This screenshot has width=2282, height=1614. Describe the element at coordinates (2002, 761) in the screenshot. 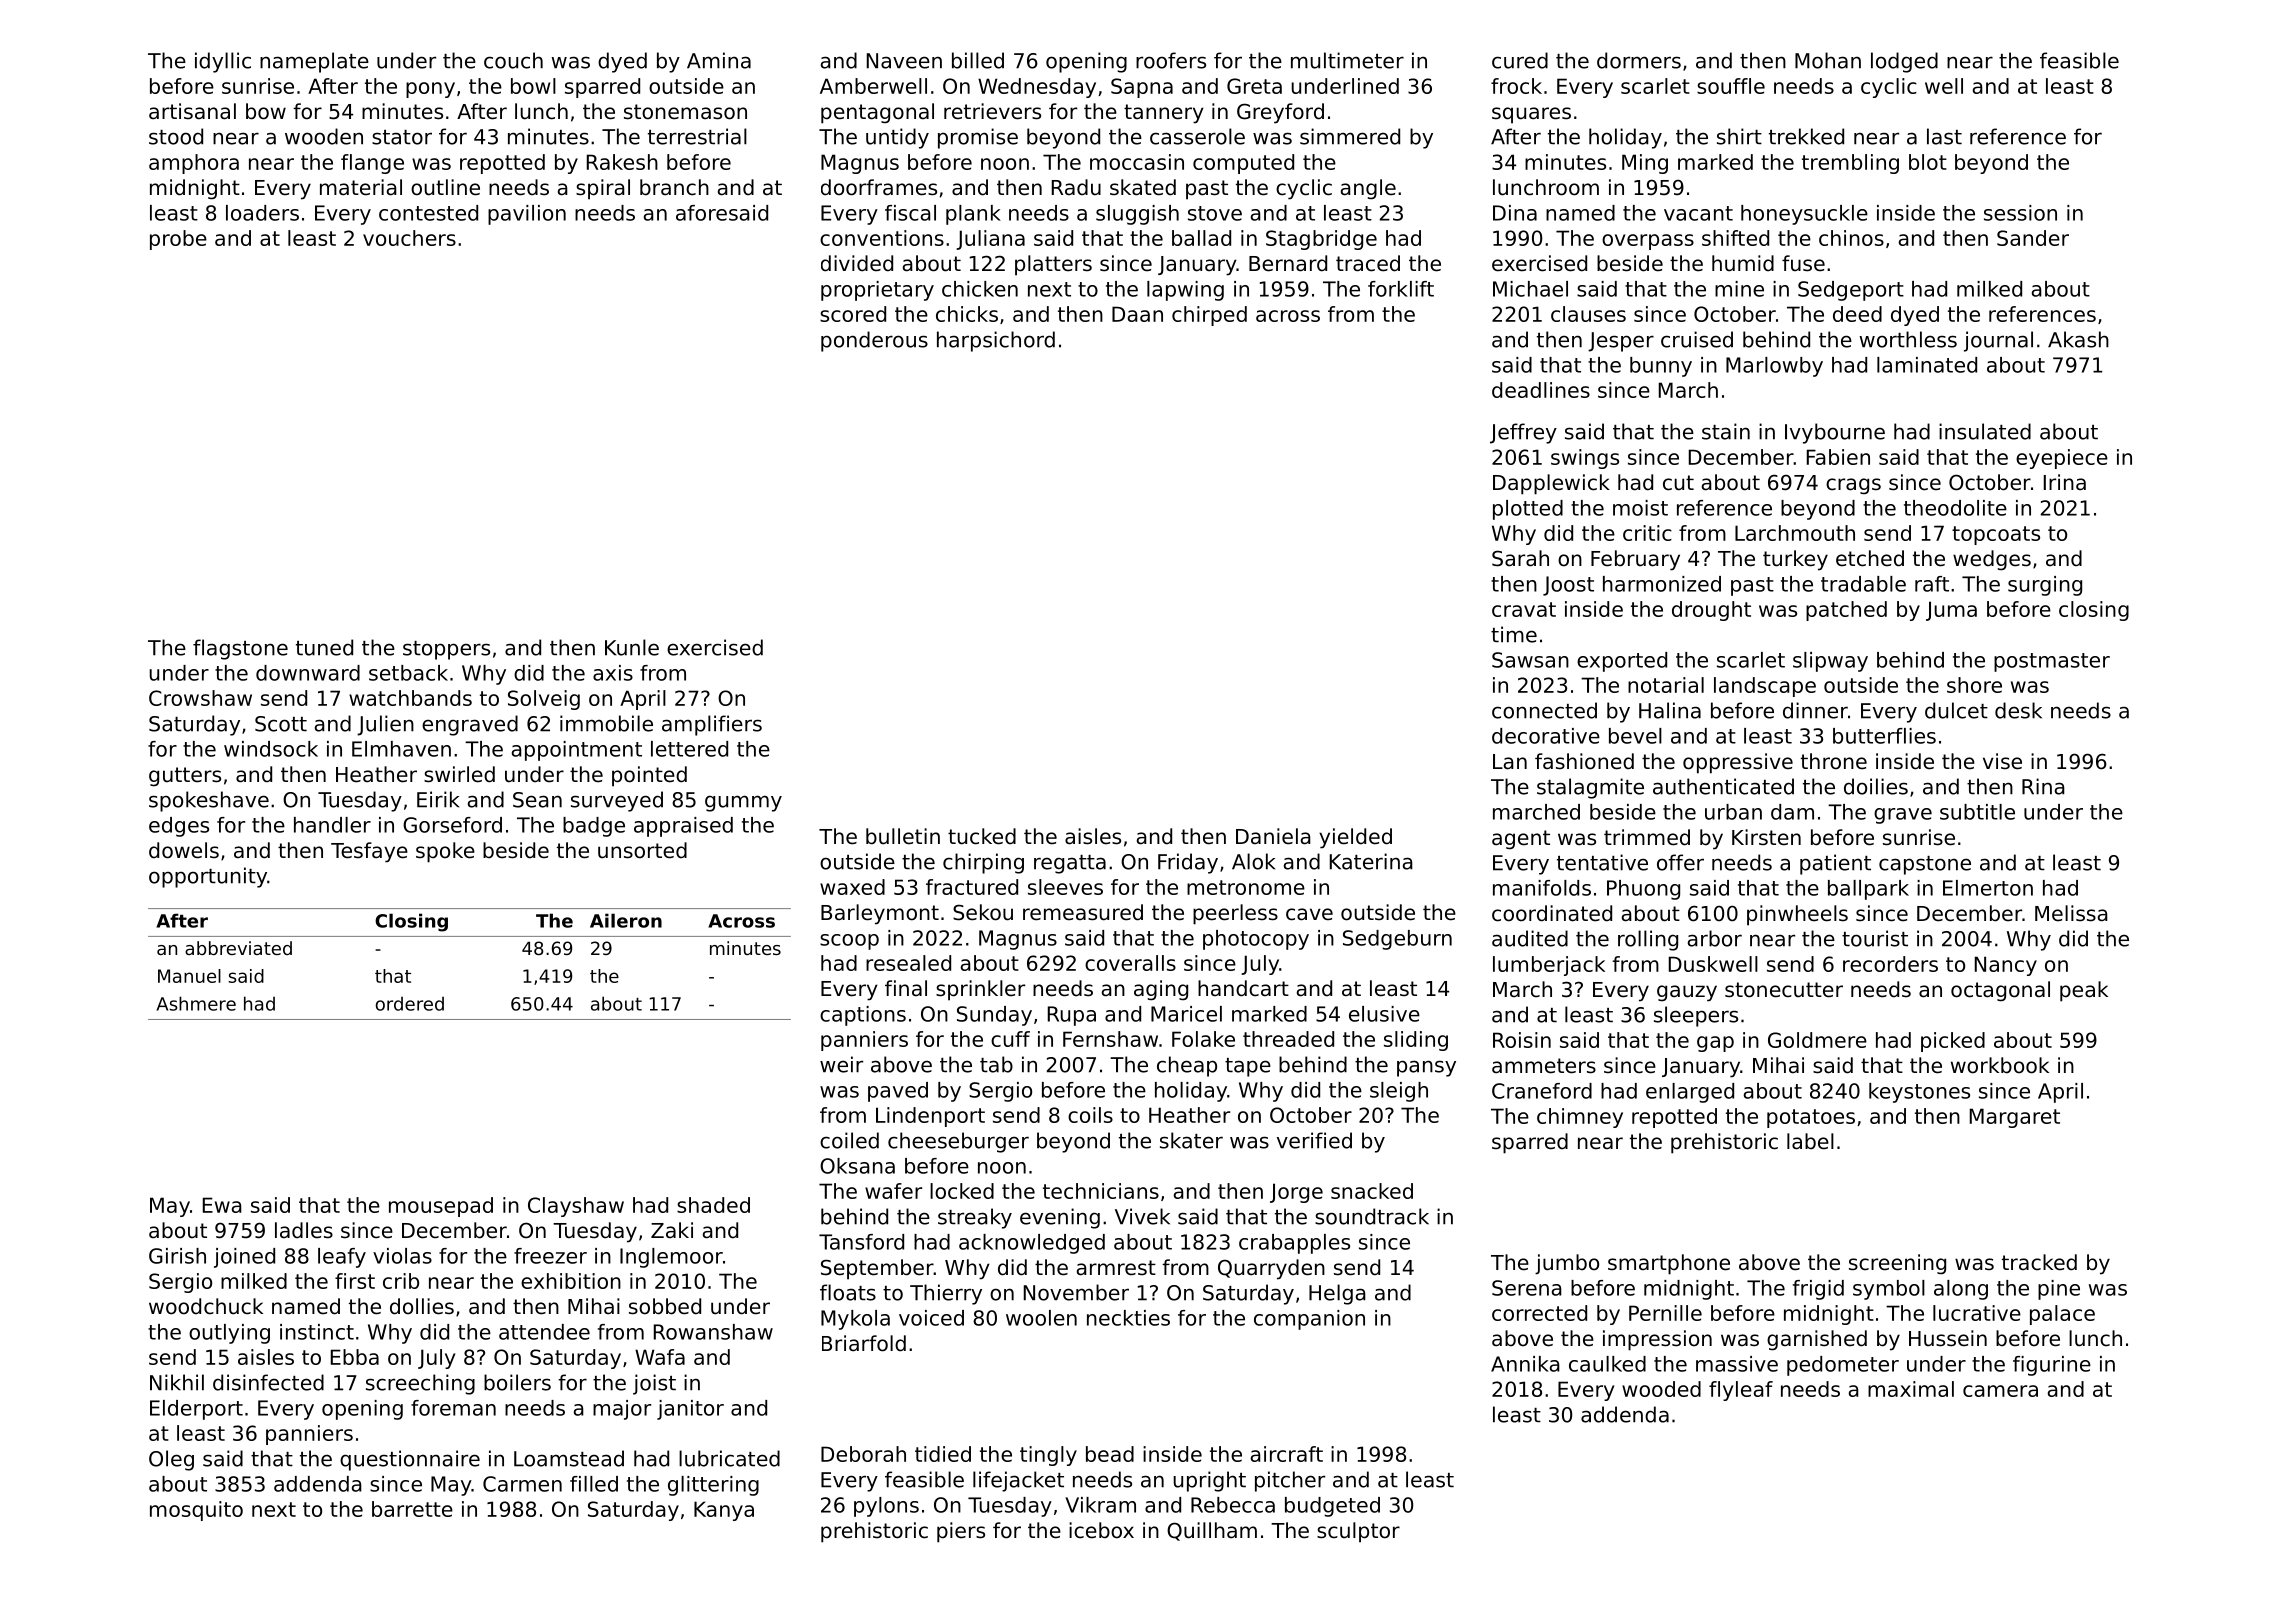

I see `vise` at that location.
